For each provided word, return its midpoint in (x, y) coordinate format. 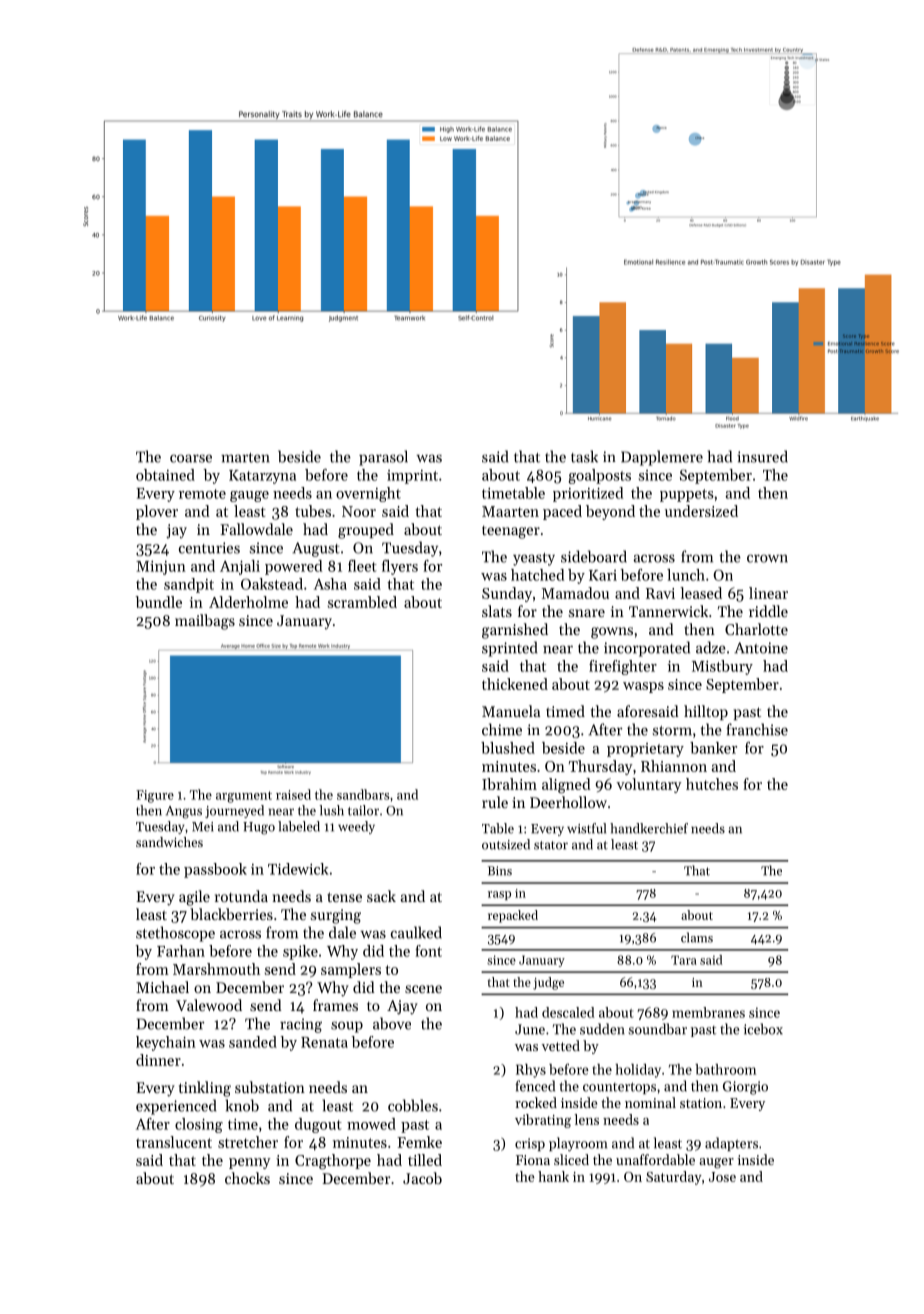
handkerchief (649, 828)
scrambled (362, 602)
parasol (383, 458)
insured (762, 456)
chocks (247, 1178)
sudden (602, 1029)
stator (551, 845)
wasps (643, 687)
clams (697, 937)
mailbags (205, 622)
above (392, 1023)
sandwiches (169, 842)
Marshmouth (216, 969)
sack (381, 896)
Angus (184, 812)
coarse (191, 458)
